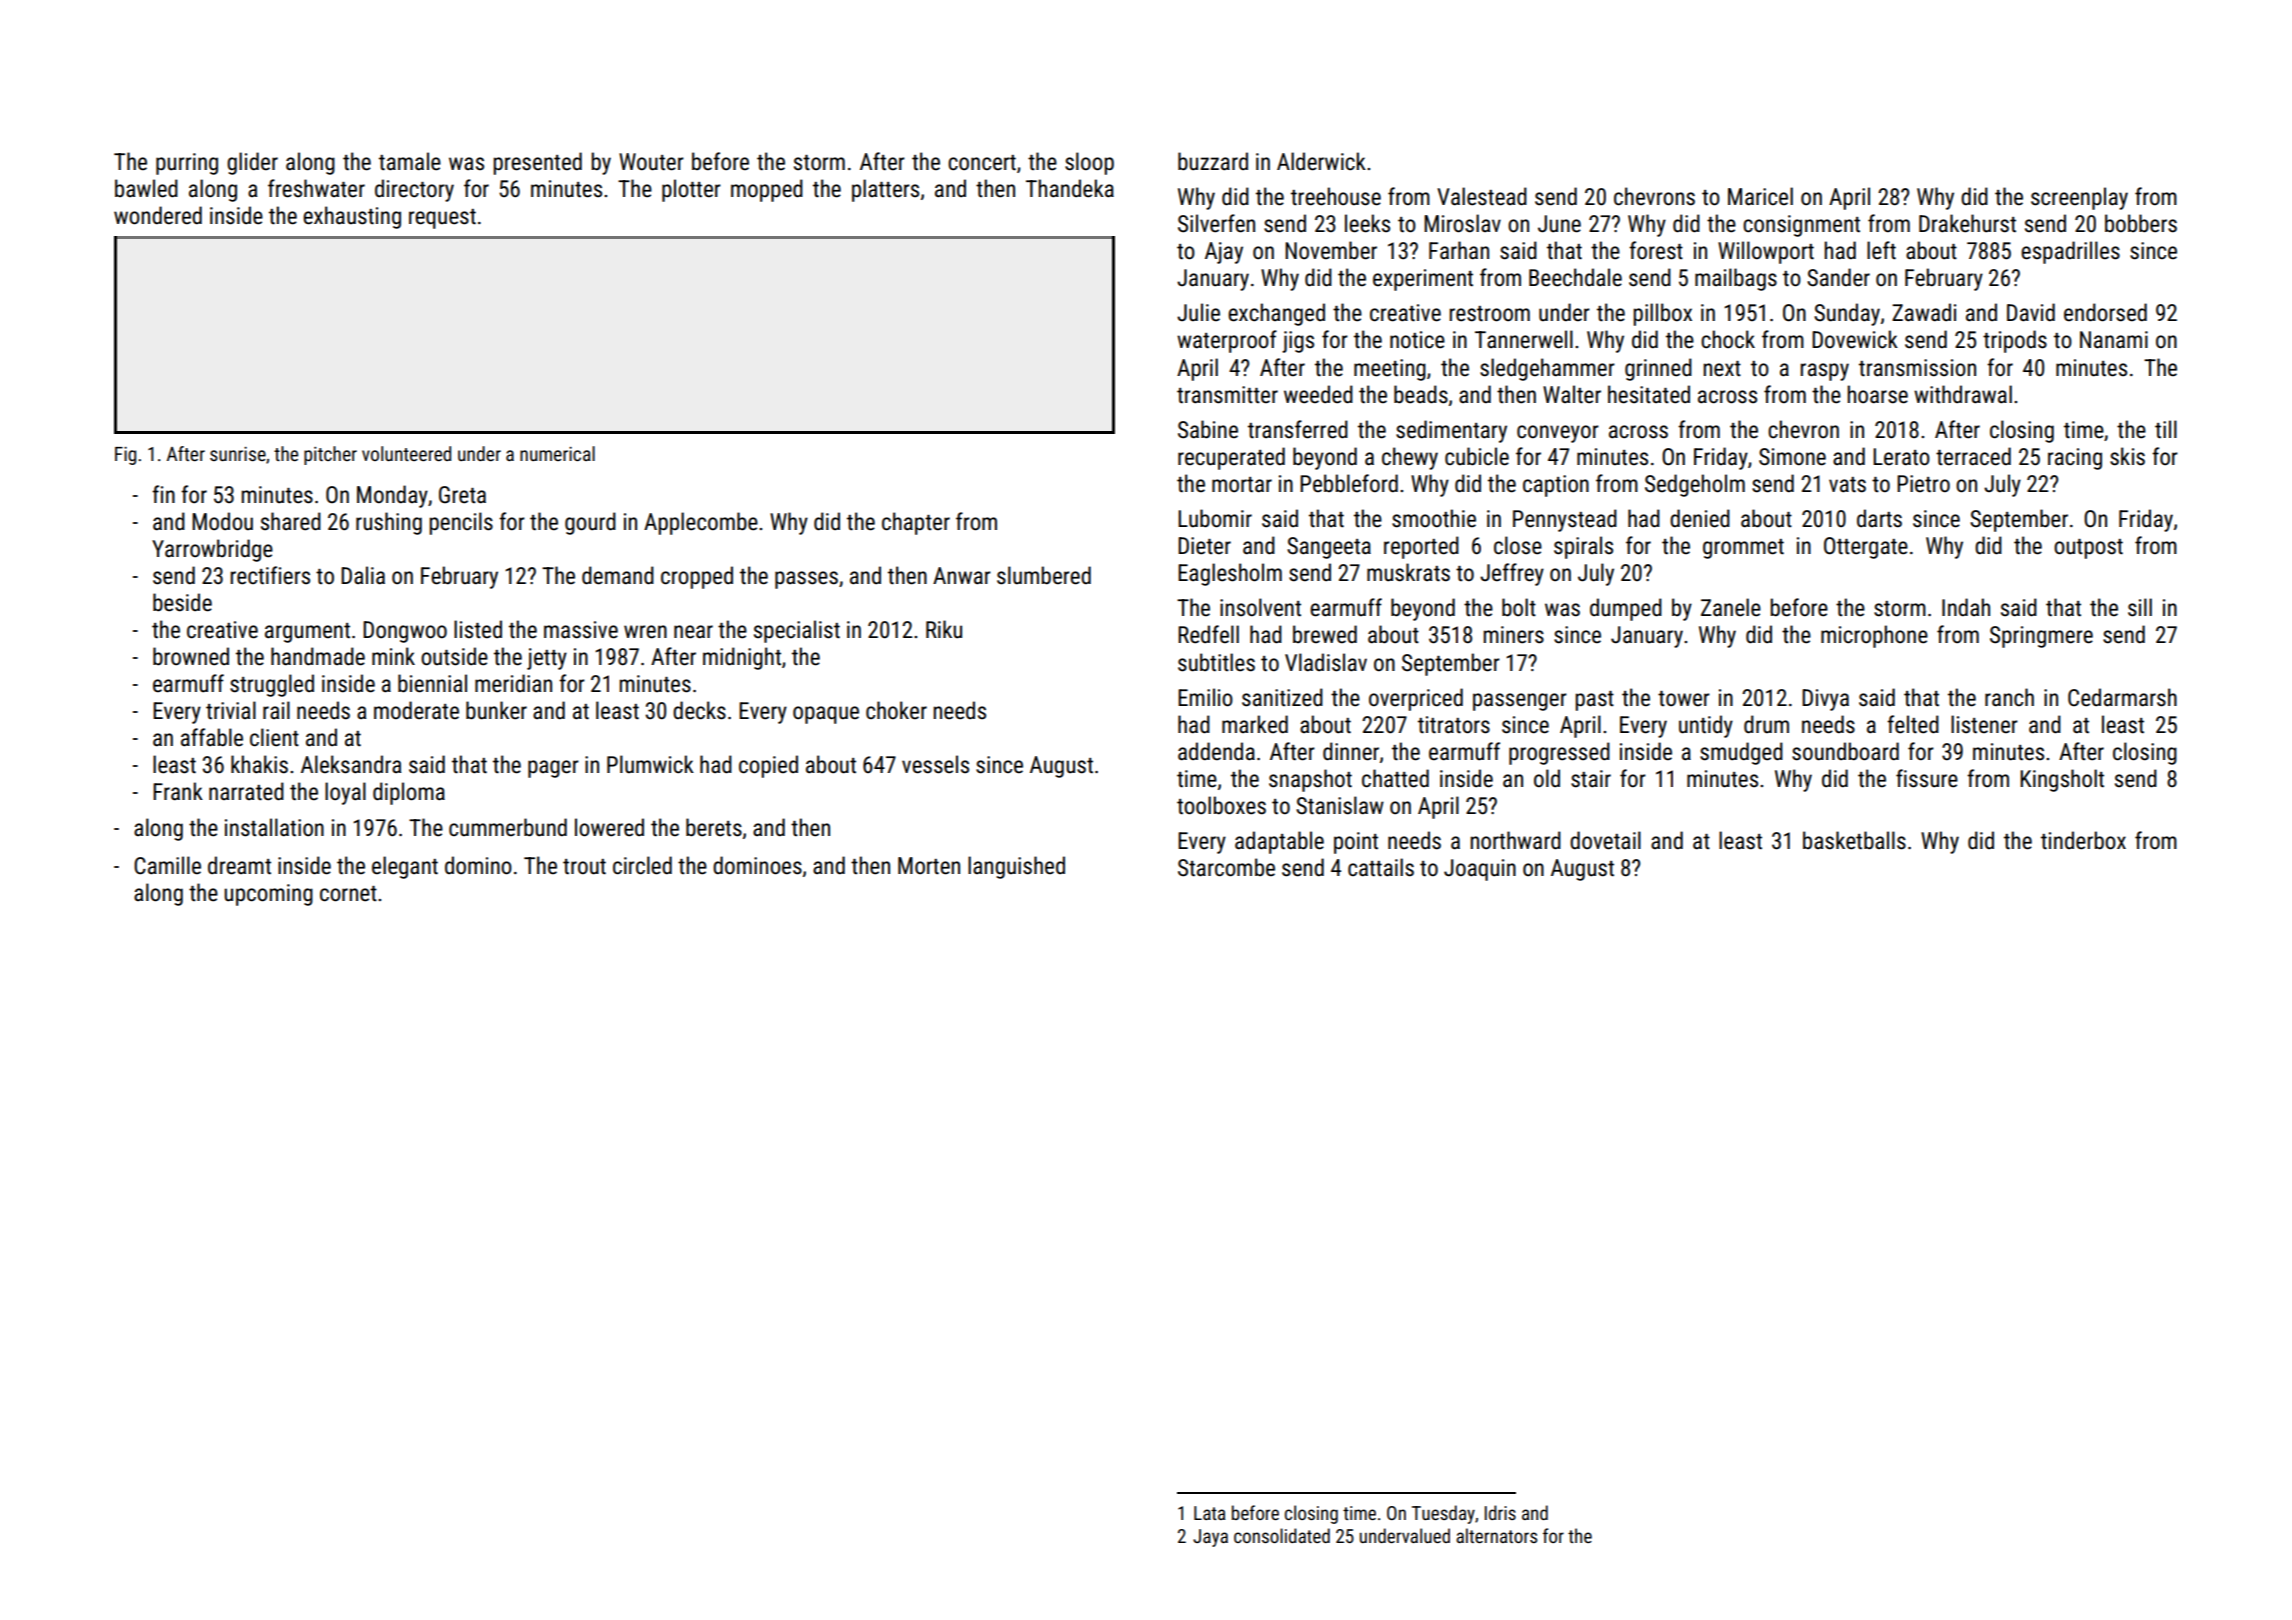 The image size is (2292, 1620). I want to click on listener, so click(1984, 724).
